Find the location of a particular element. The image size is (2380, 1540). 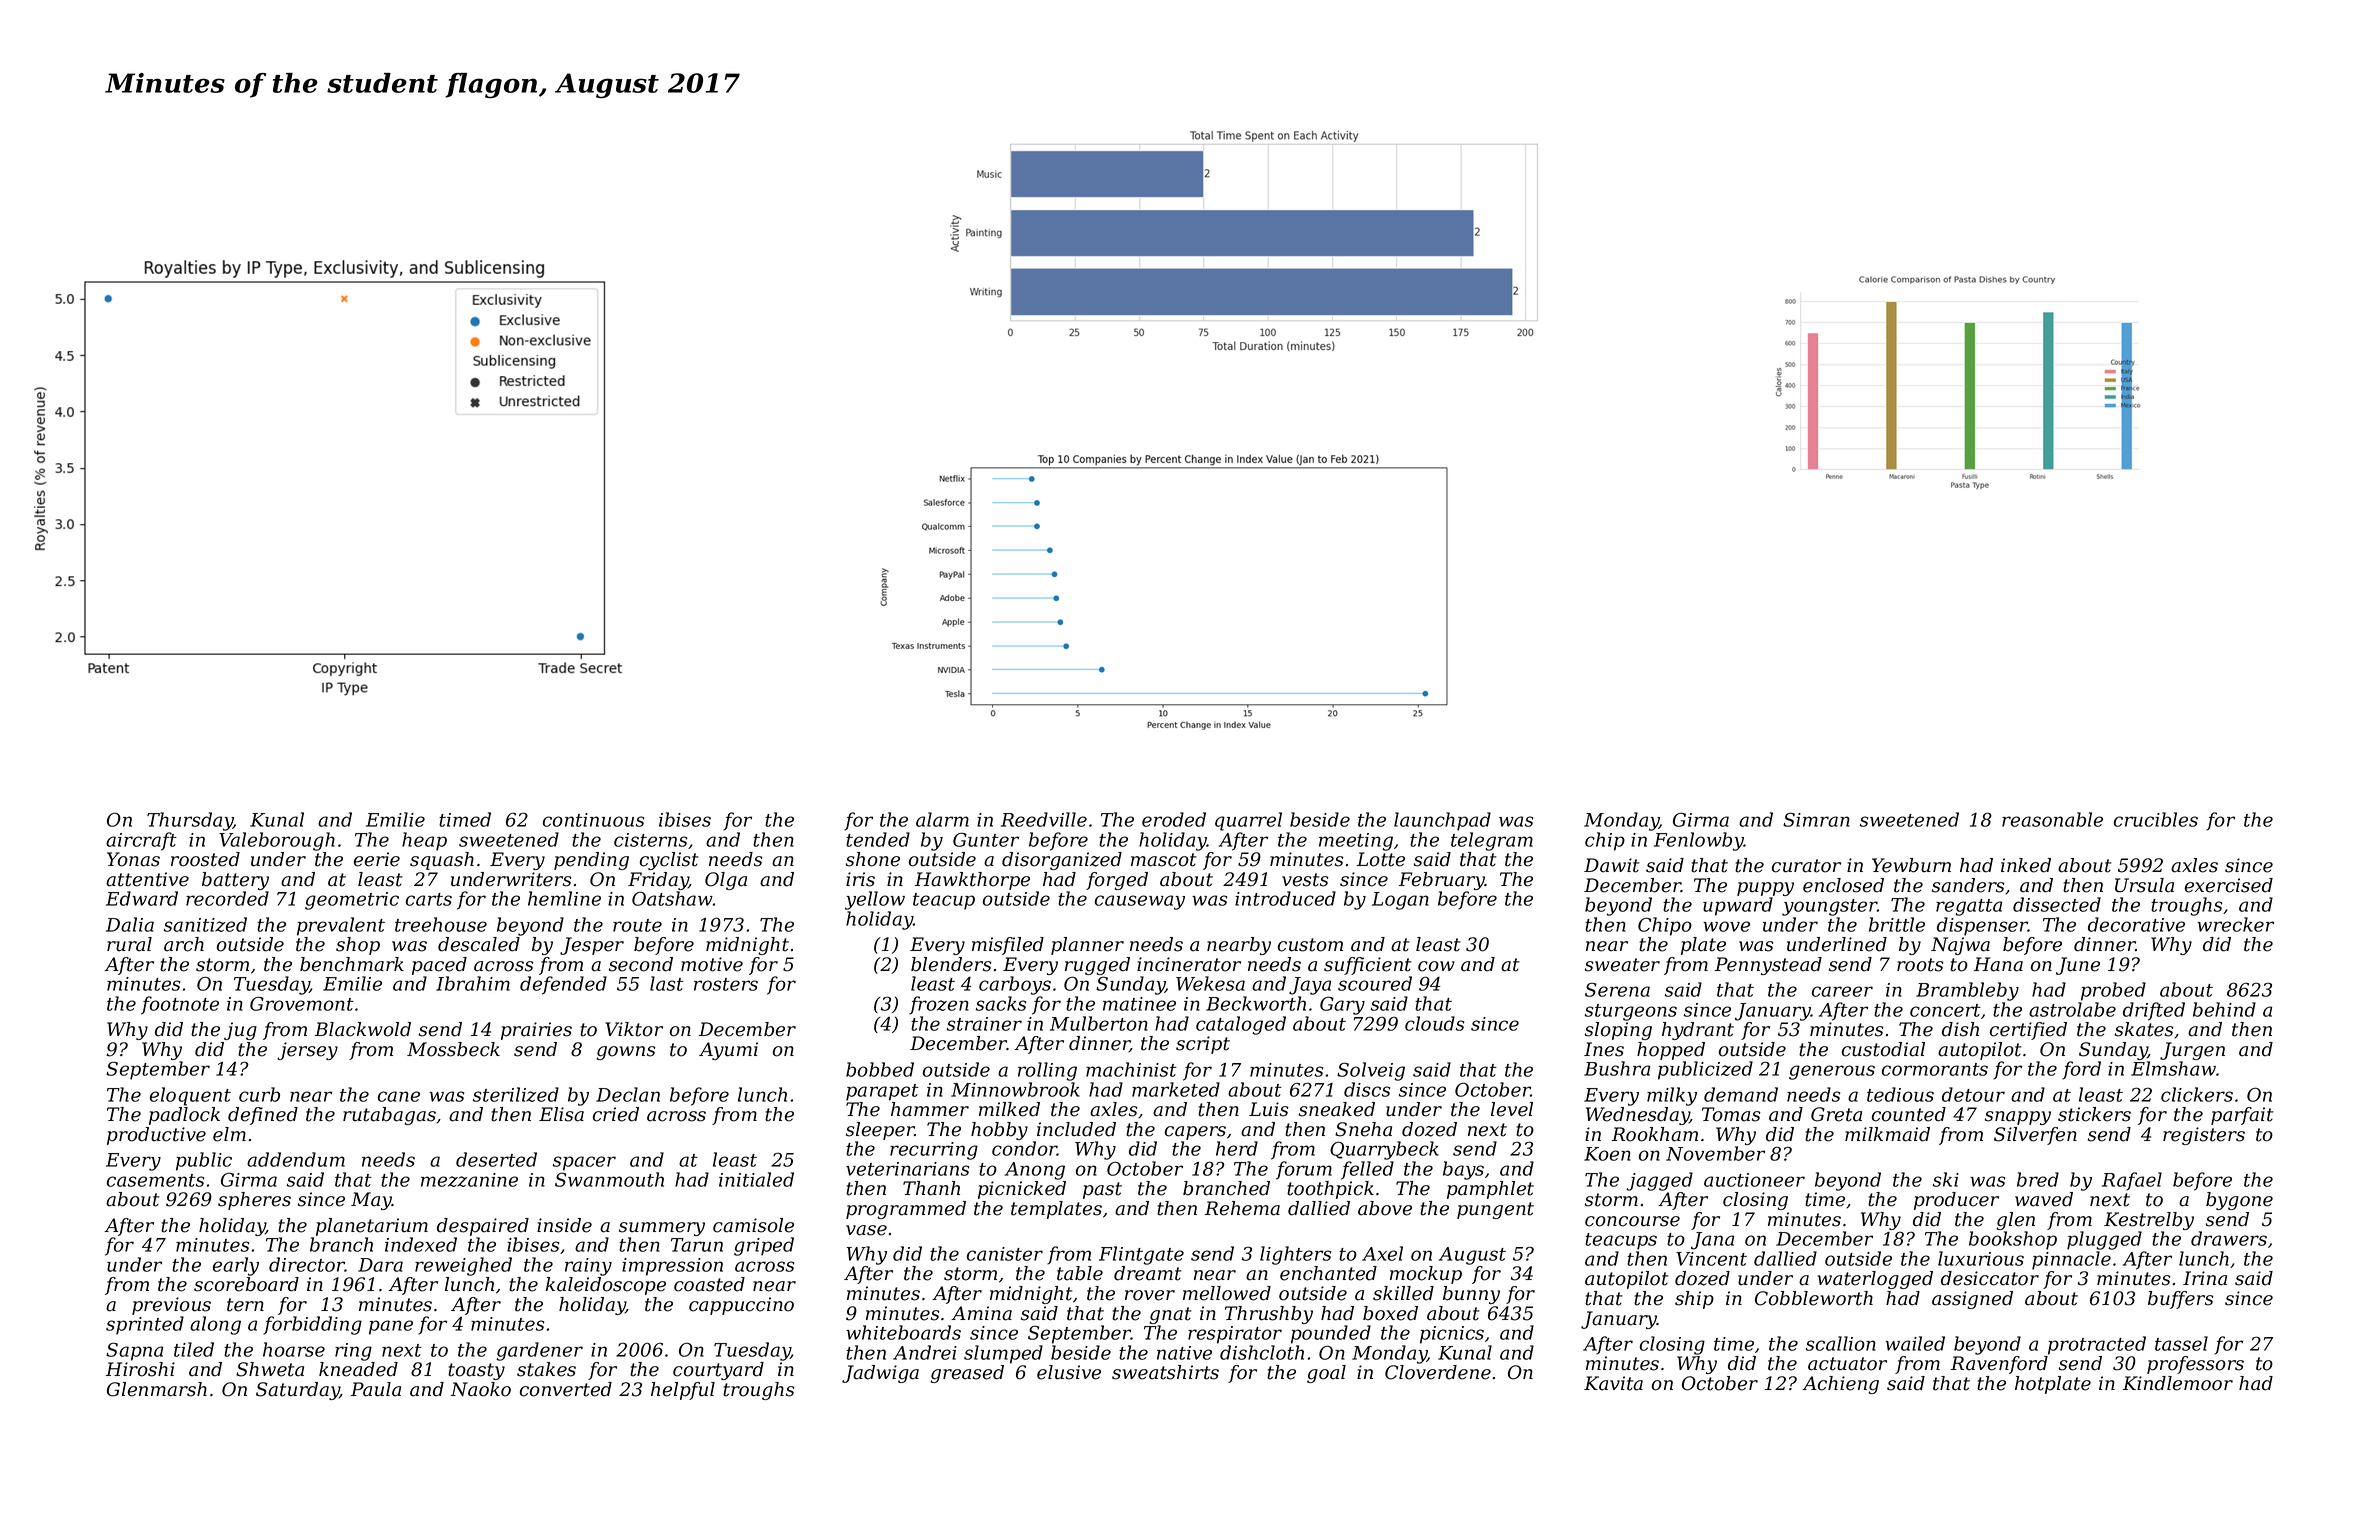

continuous is located at coordinates (593, 820).
